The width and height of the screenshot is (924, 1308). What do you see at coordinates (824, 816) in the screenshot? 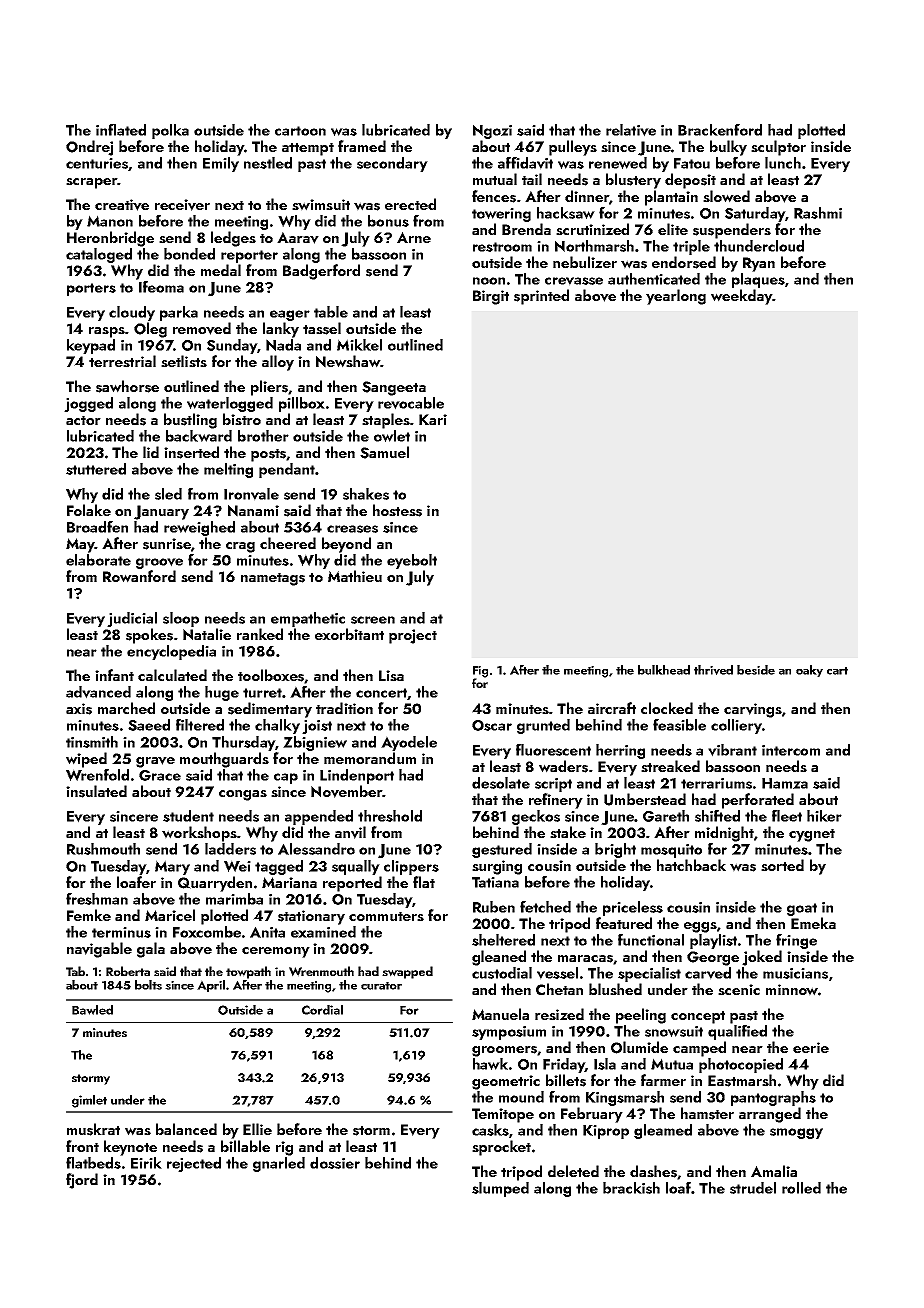
I see `hiker` at bounding box center [824, 816].
